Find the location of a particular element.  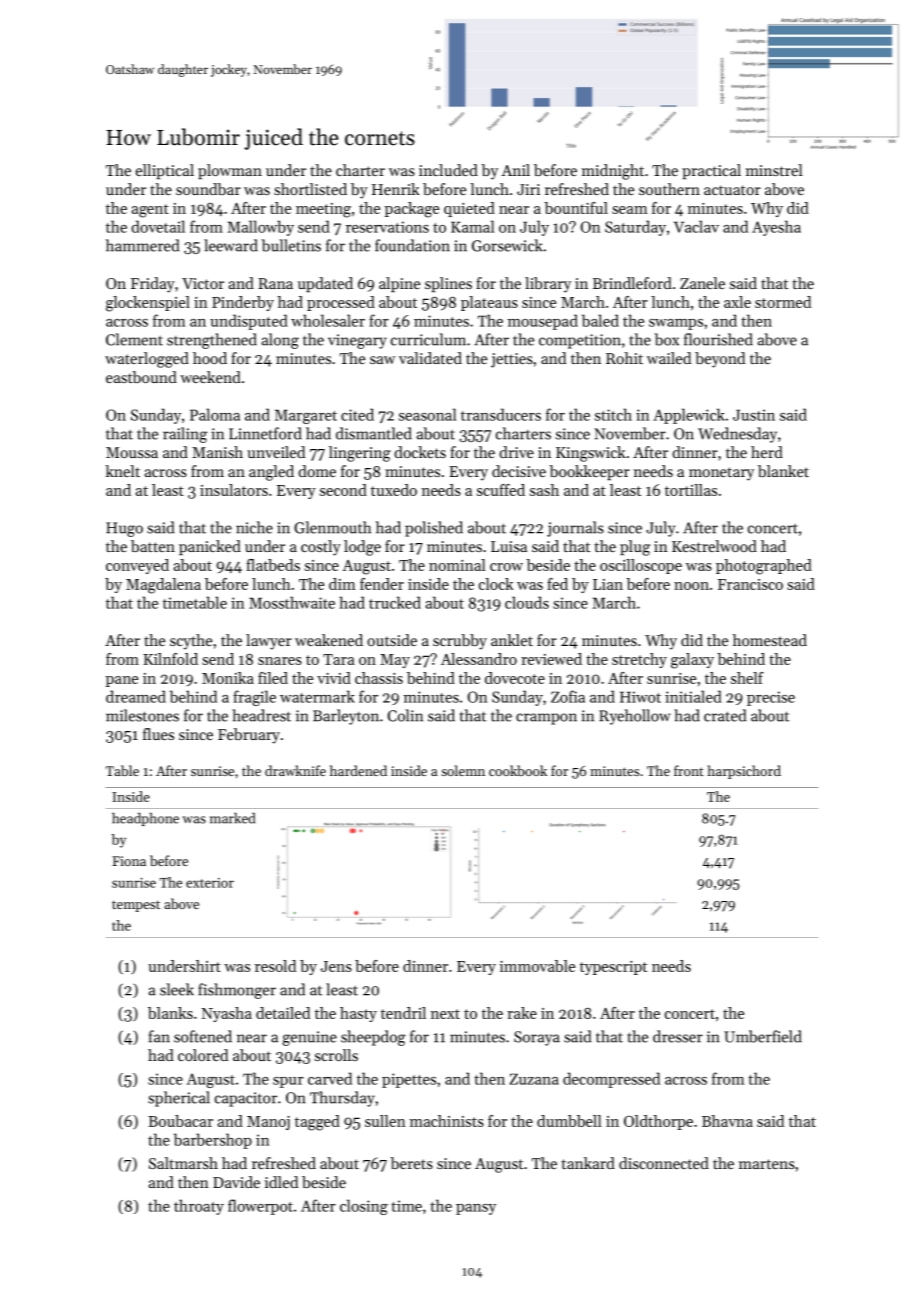

exterior is located at coordinates (210, 883).
